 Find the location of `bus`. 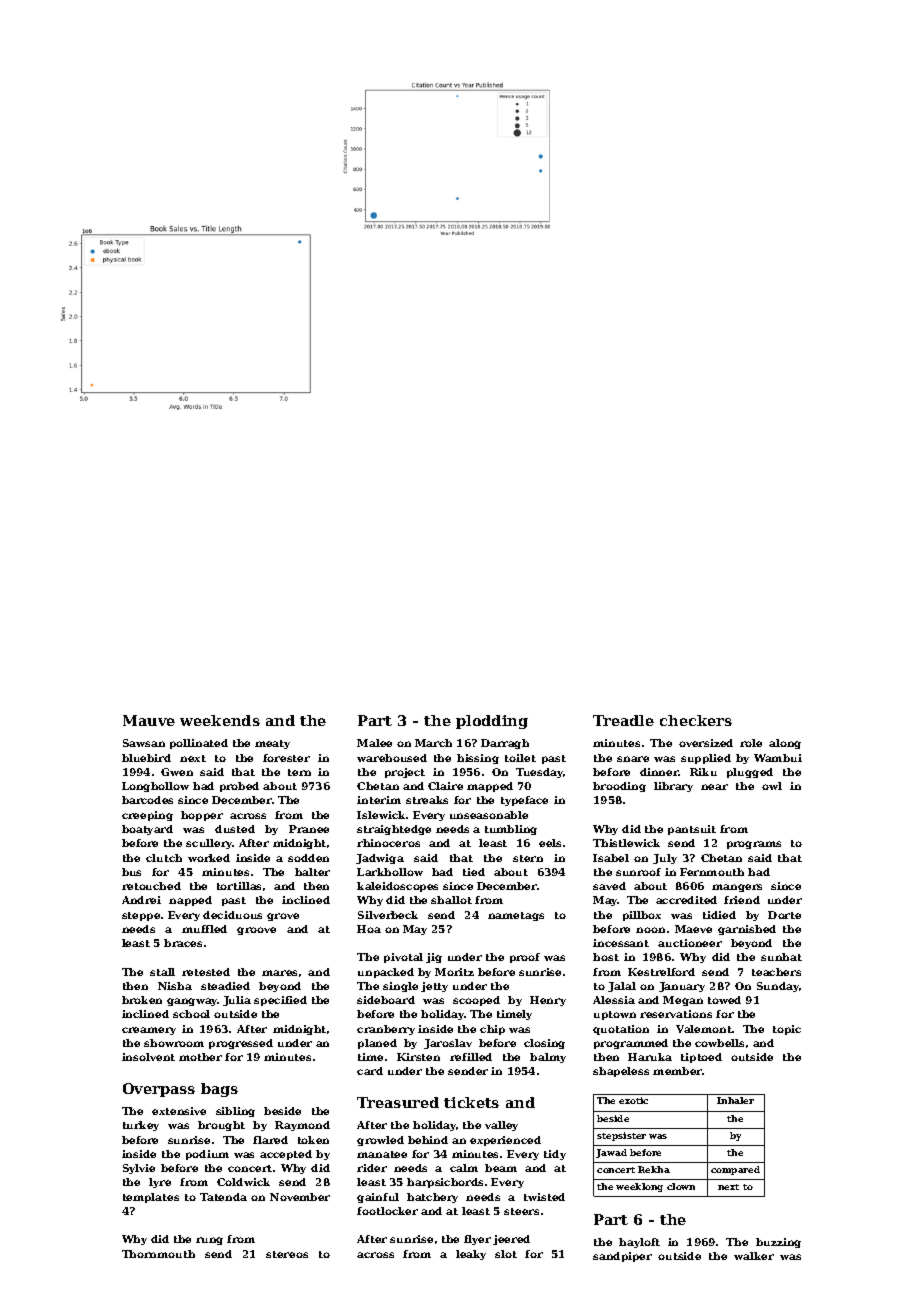

bus is located at coordinates (131, 872).
